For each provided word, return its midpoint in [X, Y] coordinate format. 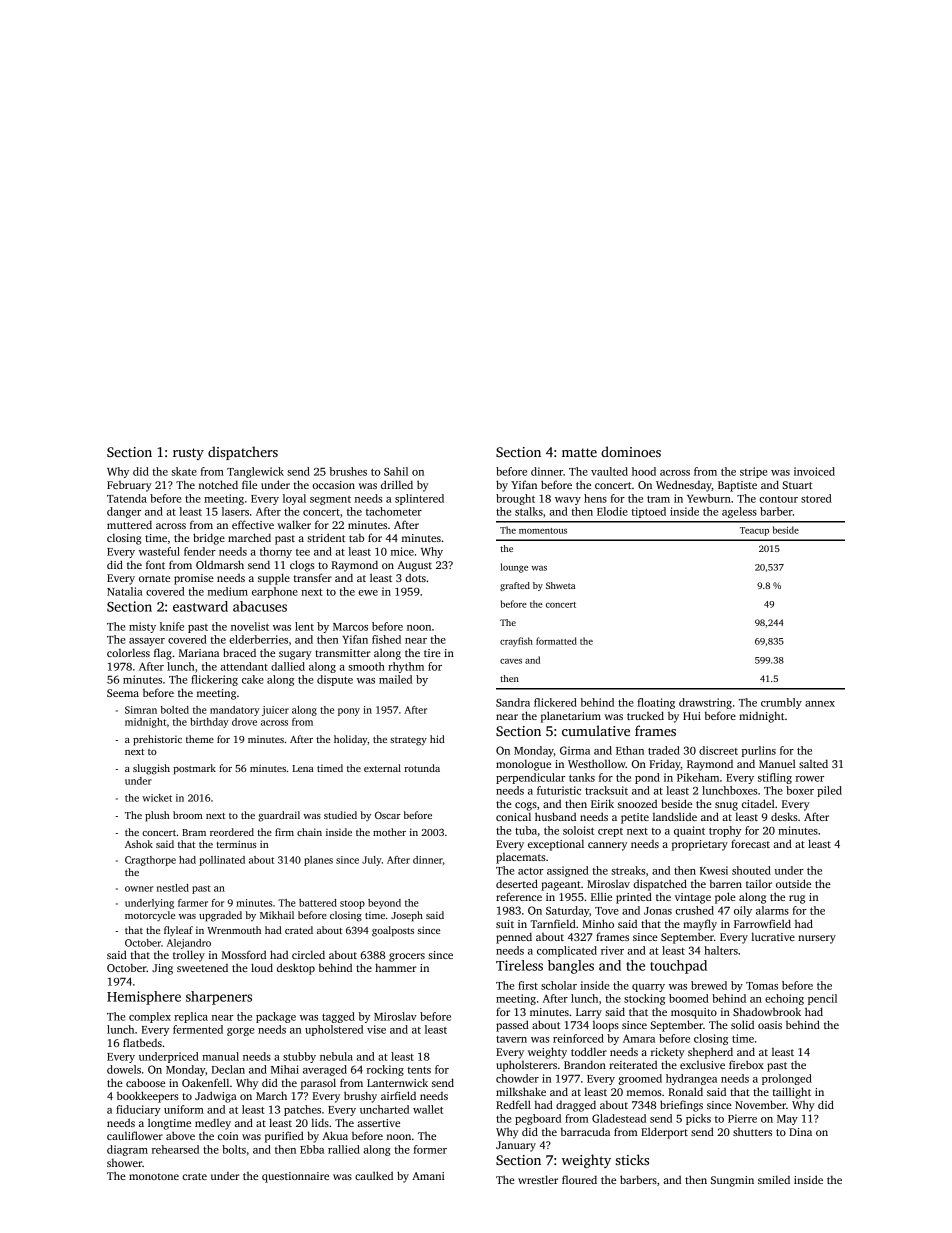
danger [124, 512]
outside [793, 883]
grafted [515, 586]
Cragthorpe [150, 861]
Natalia [125, 591]
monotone [154, 1176]
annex [820, 704]
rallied [344, 1149]
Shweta [560, 585]
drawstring [705, 703]
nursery [817, 939]
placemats [521, 858]
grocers [407, 957]
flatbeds [142, 1042]
